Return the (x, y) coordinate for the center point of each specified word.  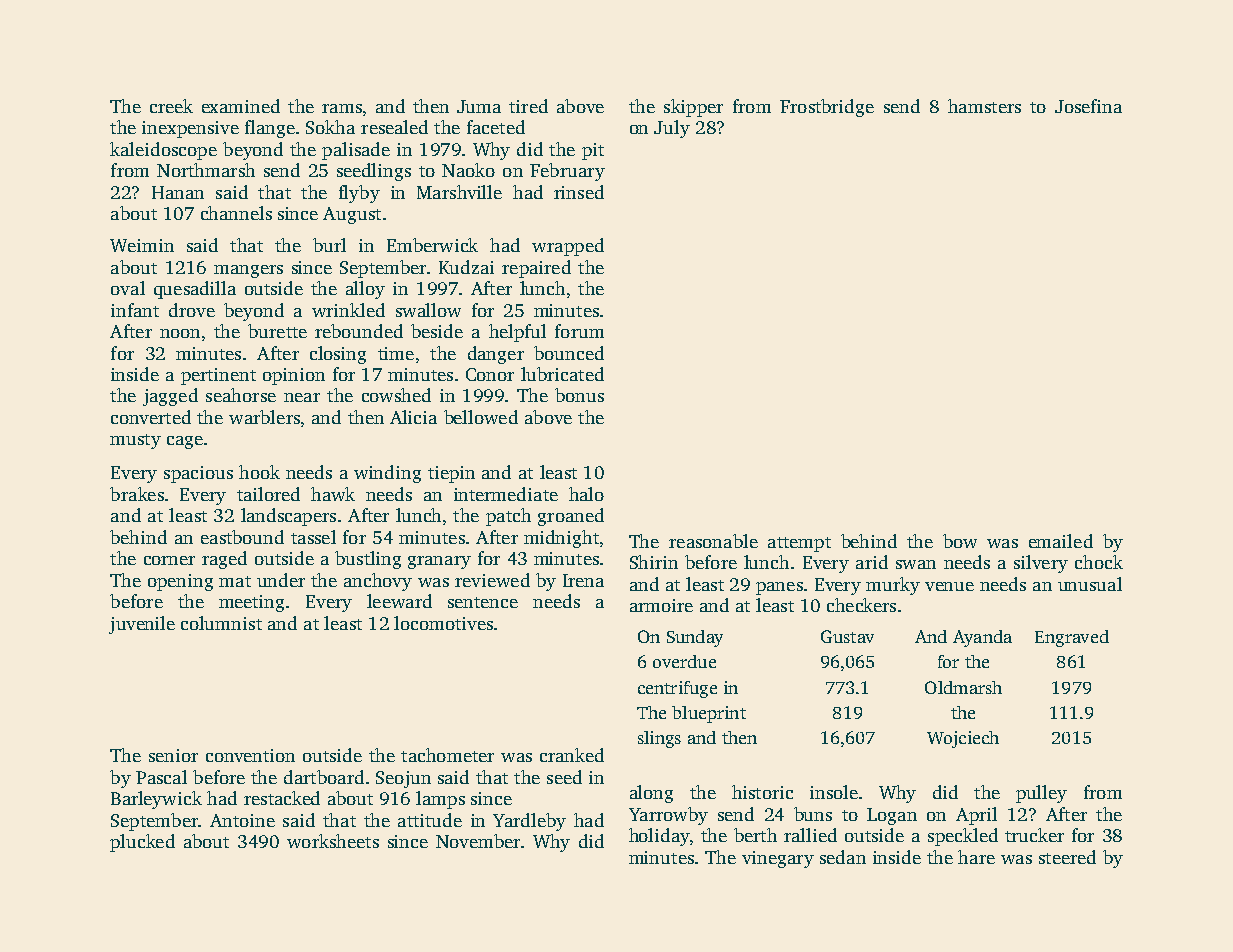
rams (342, 108)
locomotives (443, 623)
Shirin (654, 562)
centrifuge (677, 689)
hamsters (984, 106)
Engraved (1072, 638)
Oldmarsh (963, 687)
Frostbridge (827, 108)
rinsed (579, 192)
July (672, 129)
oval (128, 288)
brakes (137, 494)
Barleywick (156, 800)
